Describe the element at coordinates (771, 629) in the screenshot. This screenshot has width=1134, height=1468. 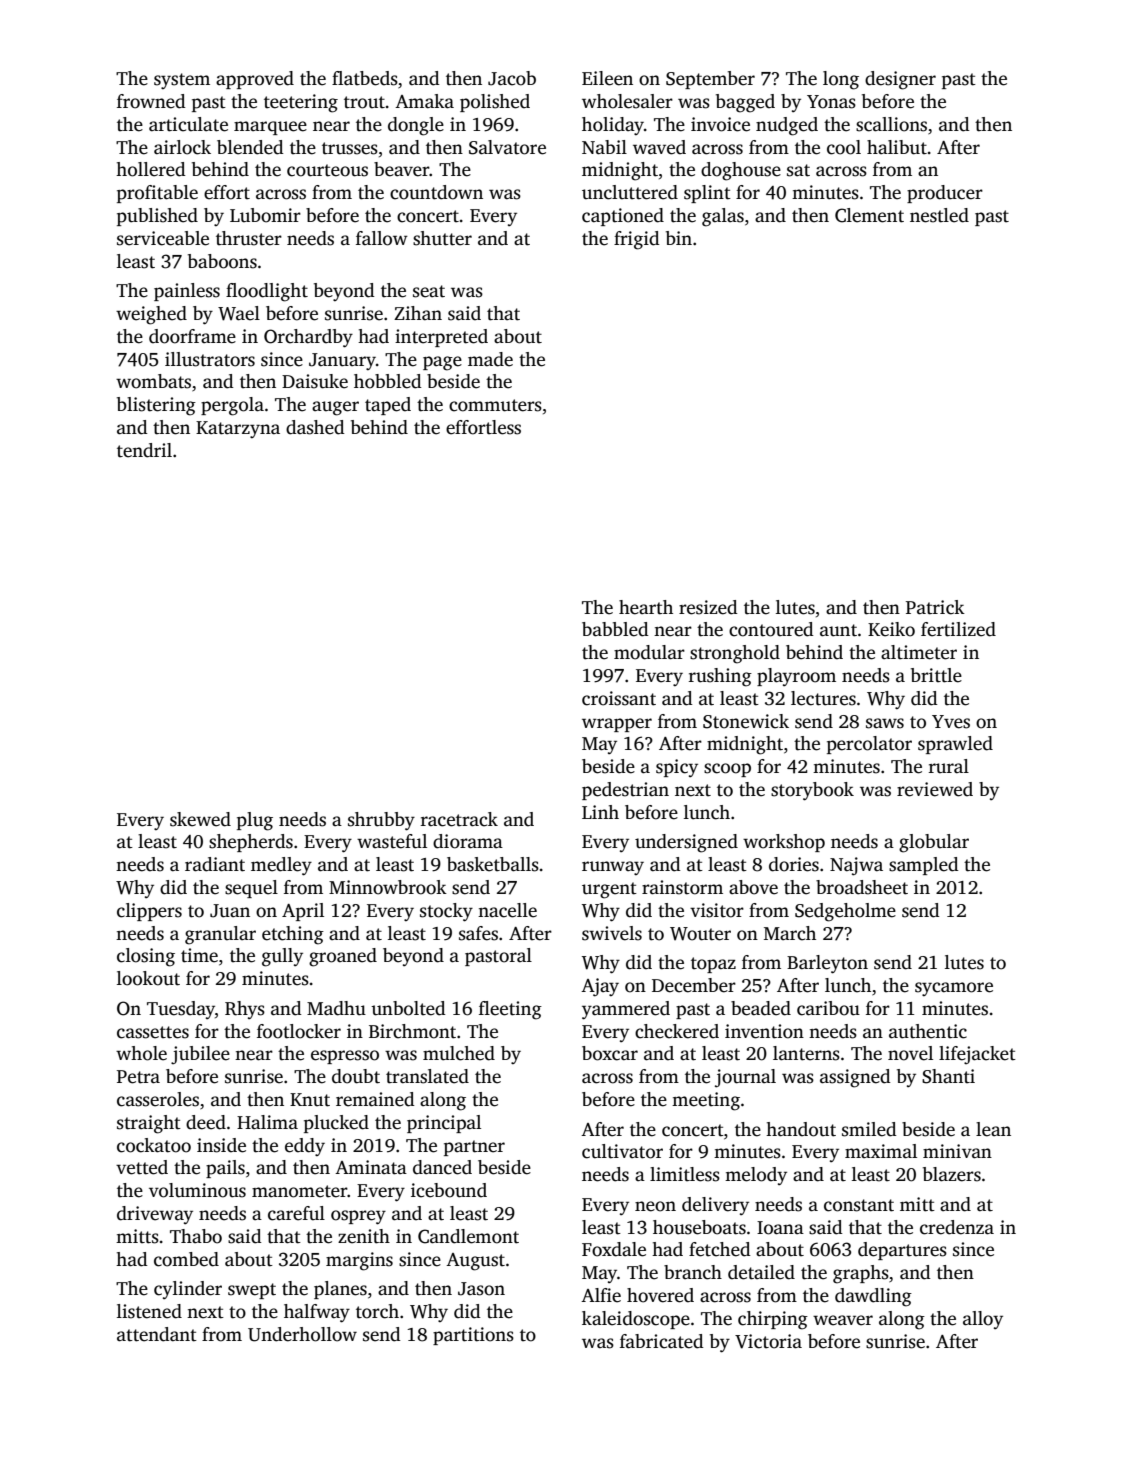
I see `contoured` at that location.
